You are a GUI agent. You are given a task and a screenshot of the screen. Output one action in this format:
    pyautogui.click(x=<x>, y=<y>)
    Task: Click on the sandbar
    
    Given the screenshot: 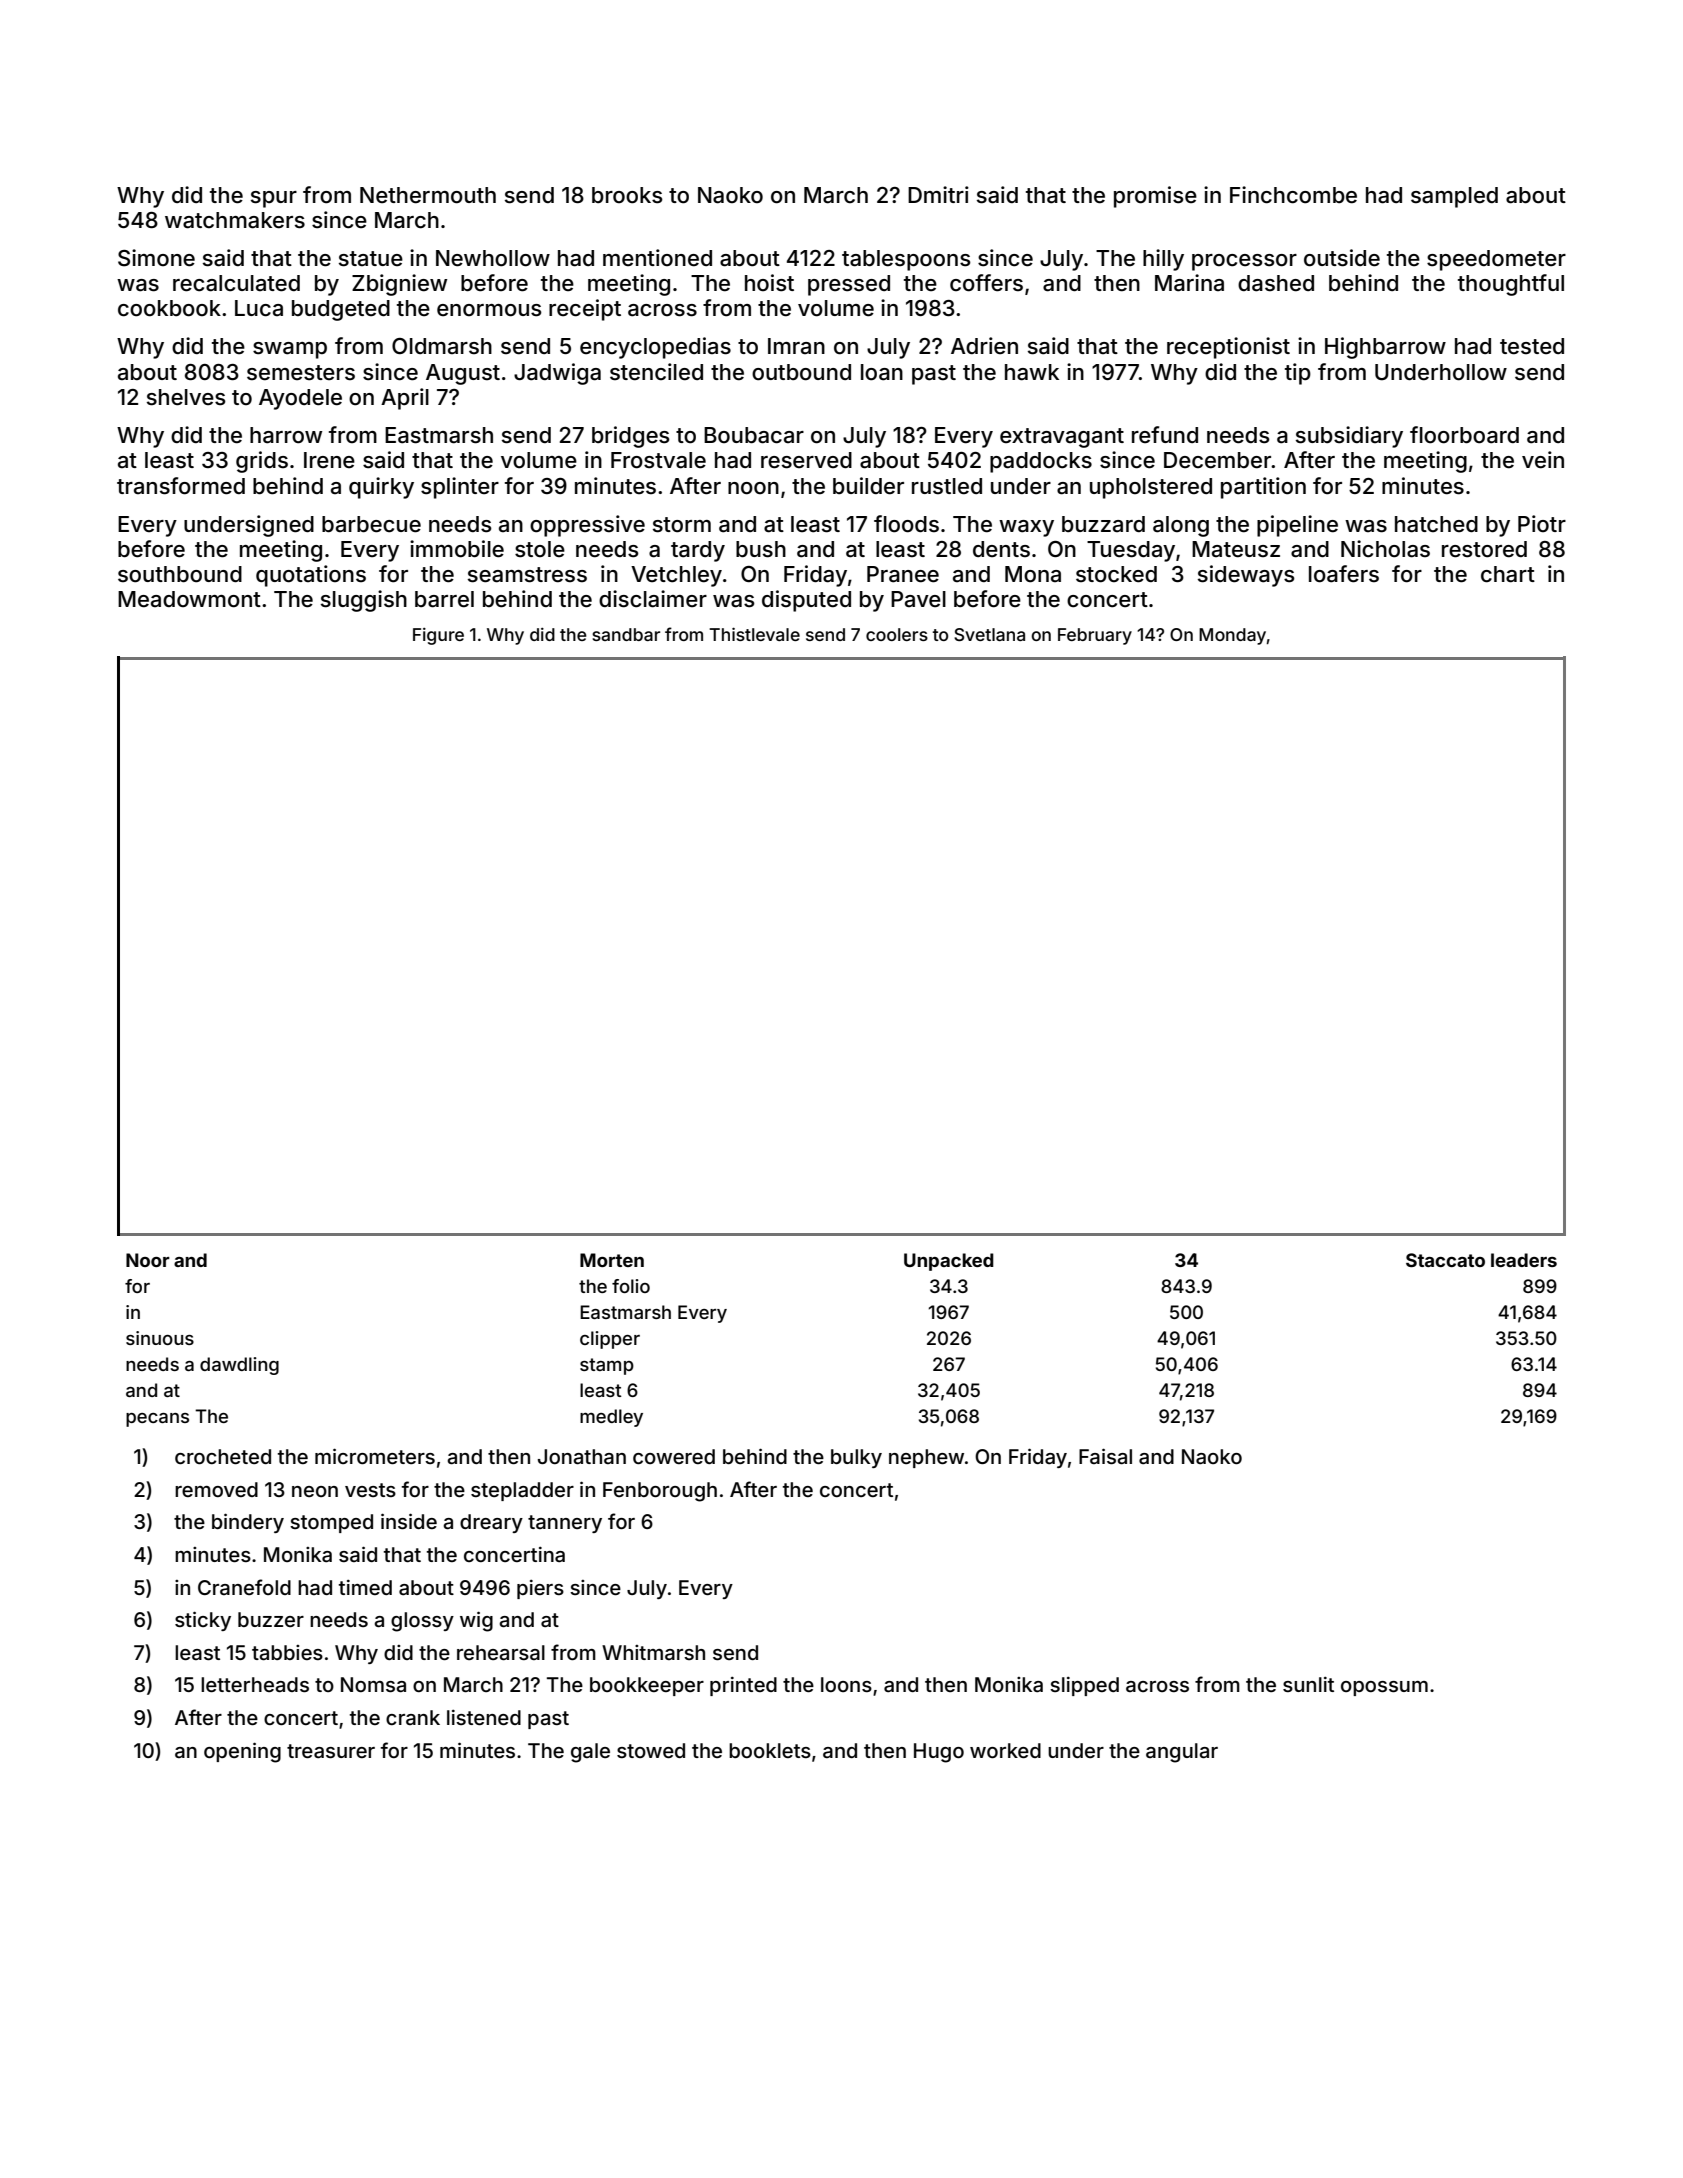 What is the action you would take?
    pyautogui.click(x=626, y=634)
